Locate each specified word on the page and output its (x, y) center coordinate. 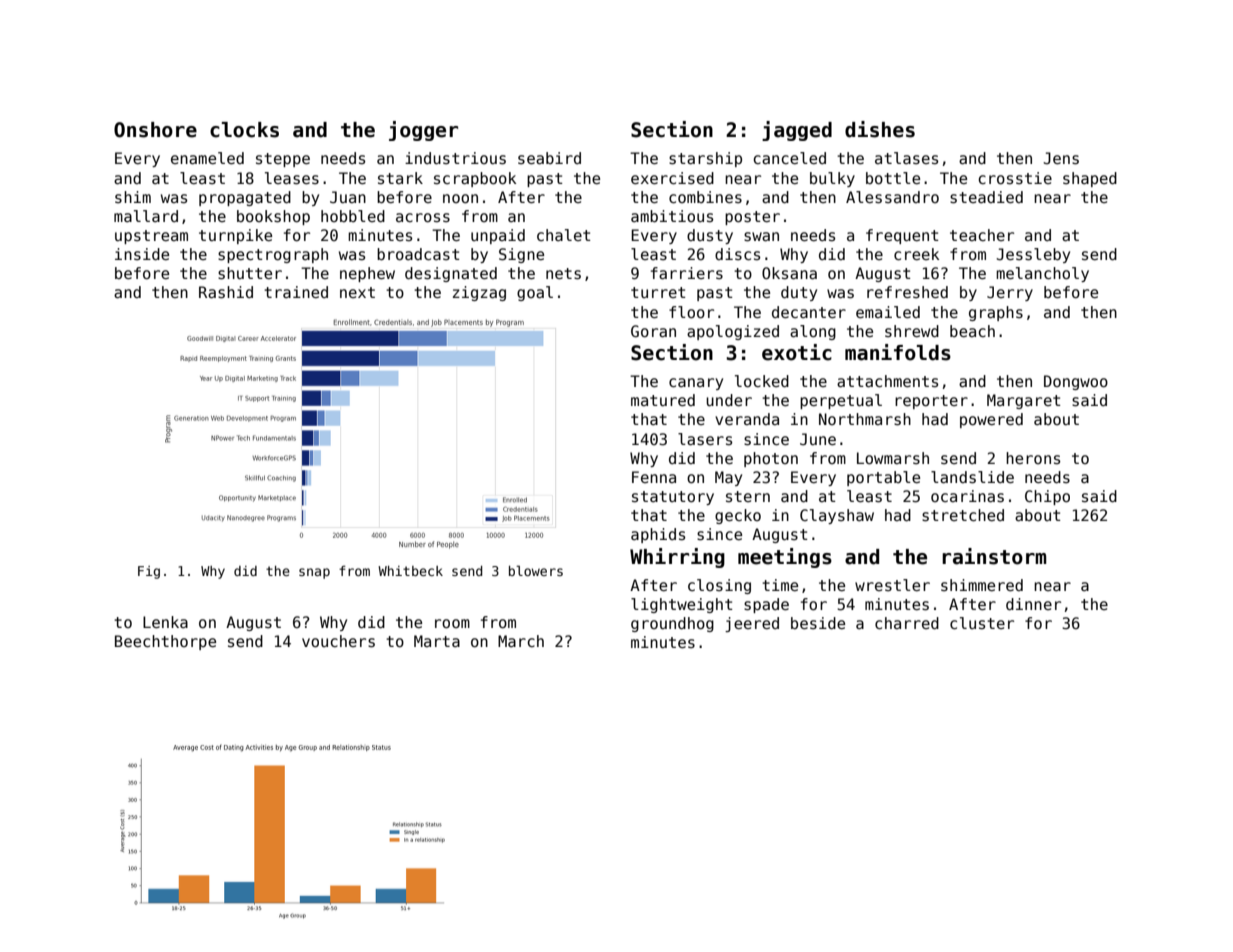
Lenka (165, 622)
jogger (423, 131)
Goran (653, 331)
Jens (1061, 158)
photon (771, 459)
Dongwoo (1076, 382)
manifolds (898, 352)
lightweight (682, 605)
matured (663, 400)
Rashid (226, 292)
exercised (672, 178)
